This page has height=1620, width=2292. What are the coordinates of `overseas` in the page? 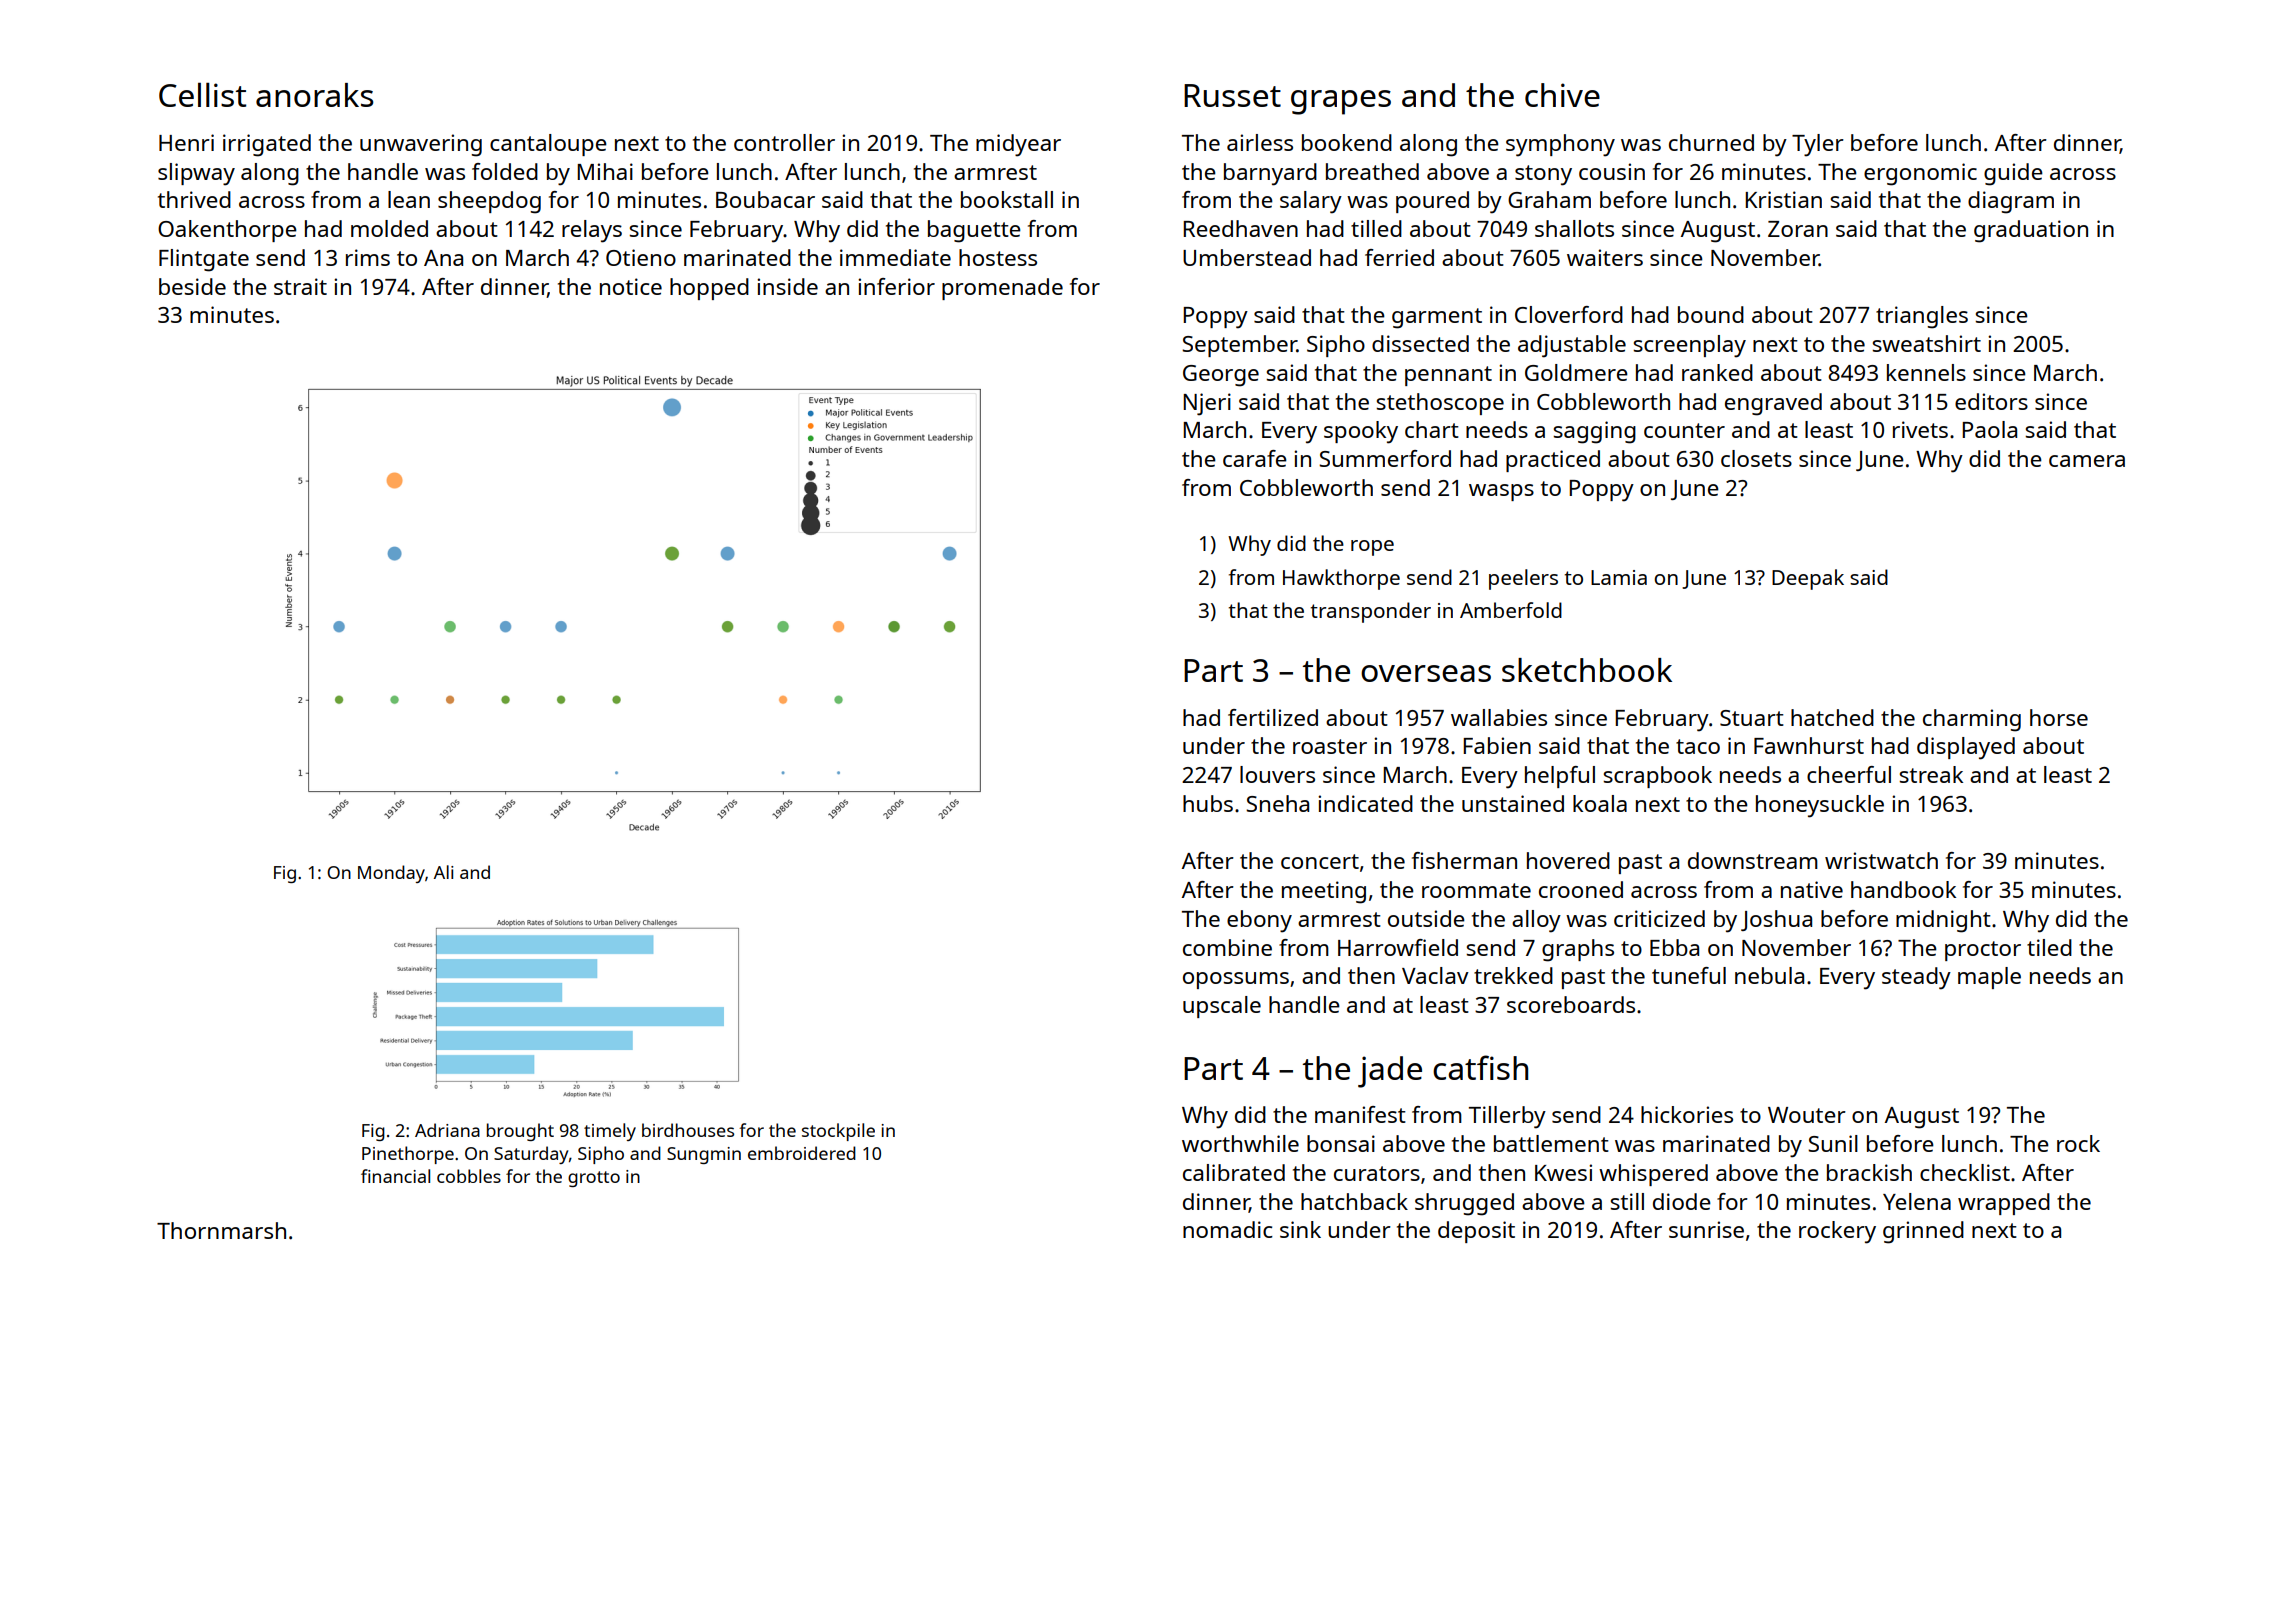 It's located at (1426, 673).
